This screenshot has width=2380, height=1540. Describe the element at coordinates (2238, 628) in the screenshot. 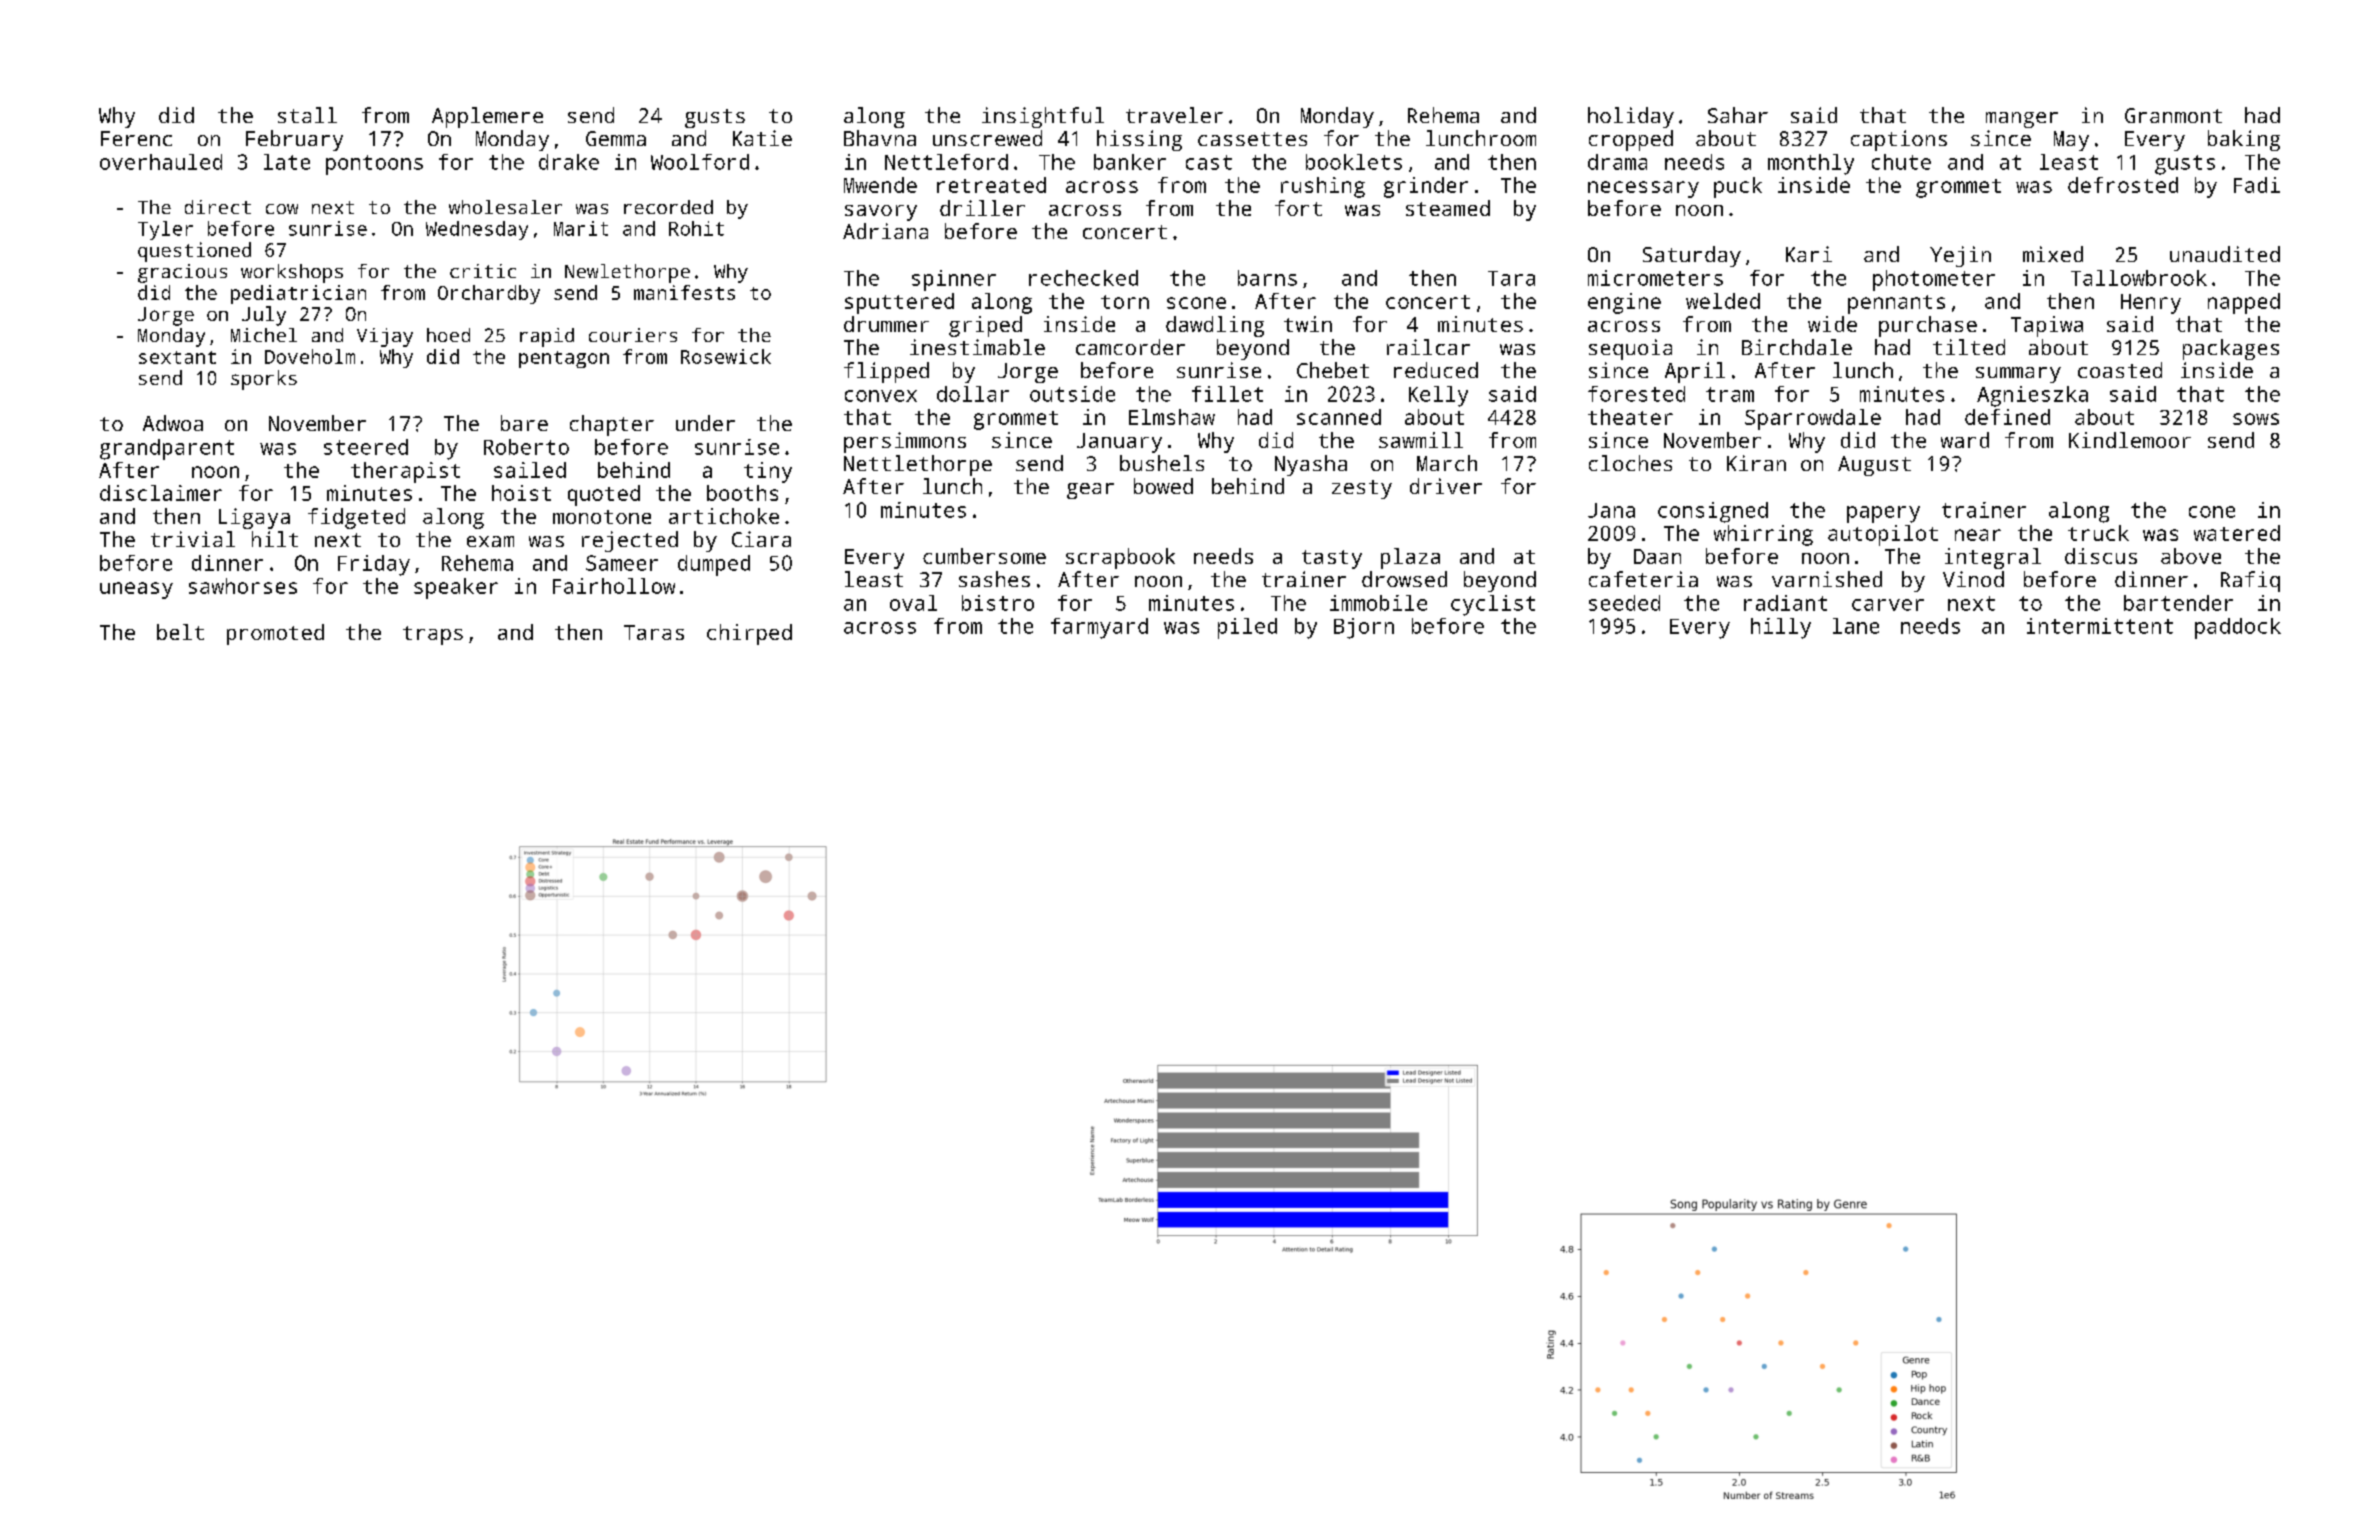

I see `paddock` at that location.
